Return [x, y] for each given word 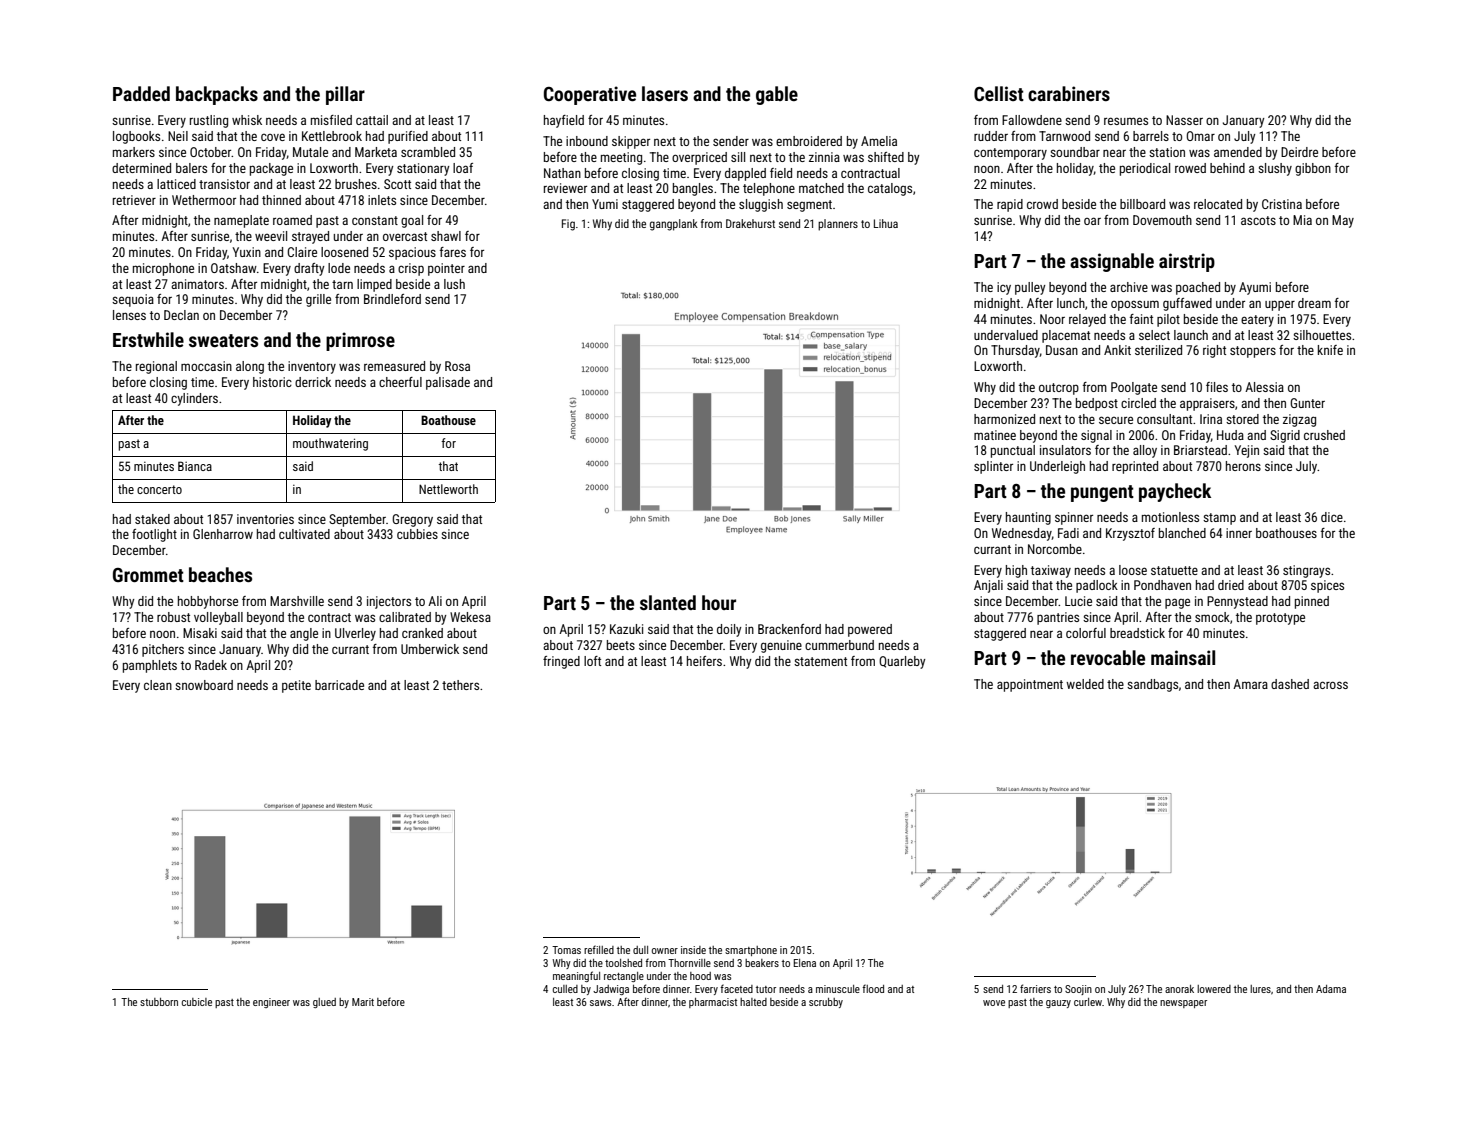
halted [753, 1002]
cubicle [197, 1002]
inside [693, 950]
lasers [665, 93]
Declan [181, 315]
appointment [1030, 685]
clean [158, 685]
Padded [141, 93]
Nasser [1184, 120]
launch [1191, 335]
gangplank [674, 225]
